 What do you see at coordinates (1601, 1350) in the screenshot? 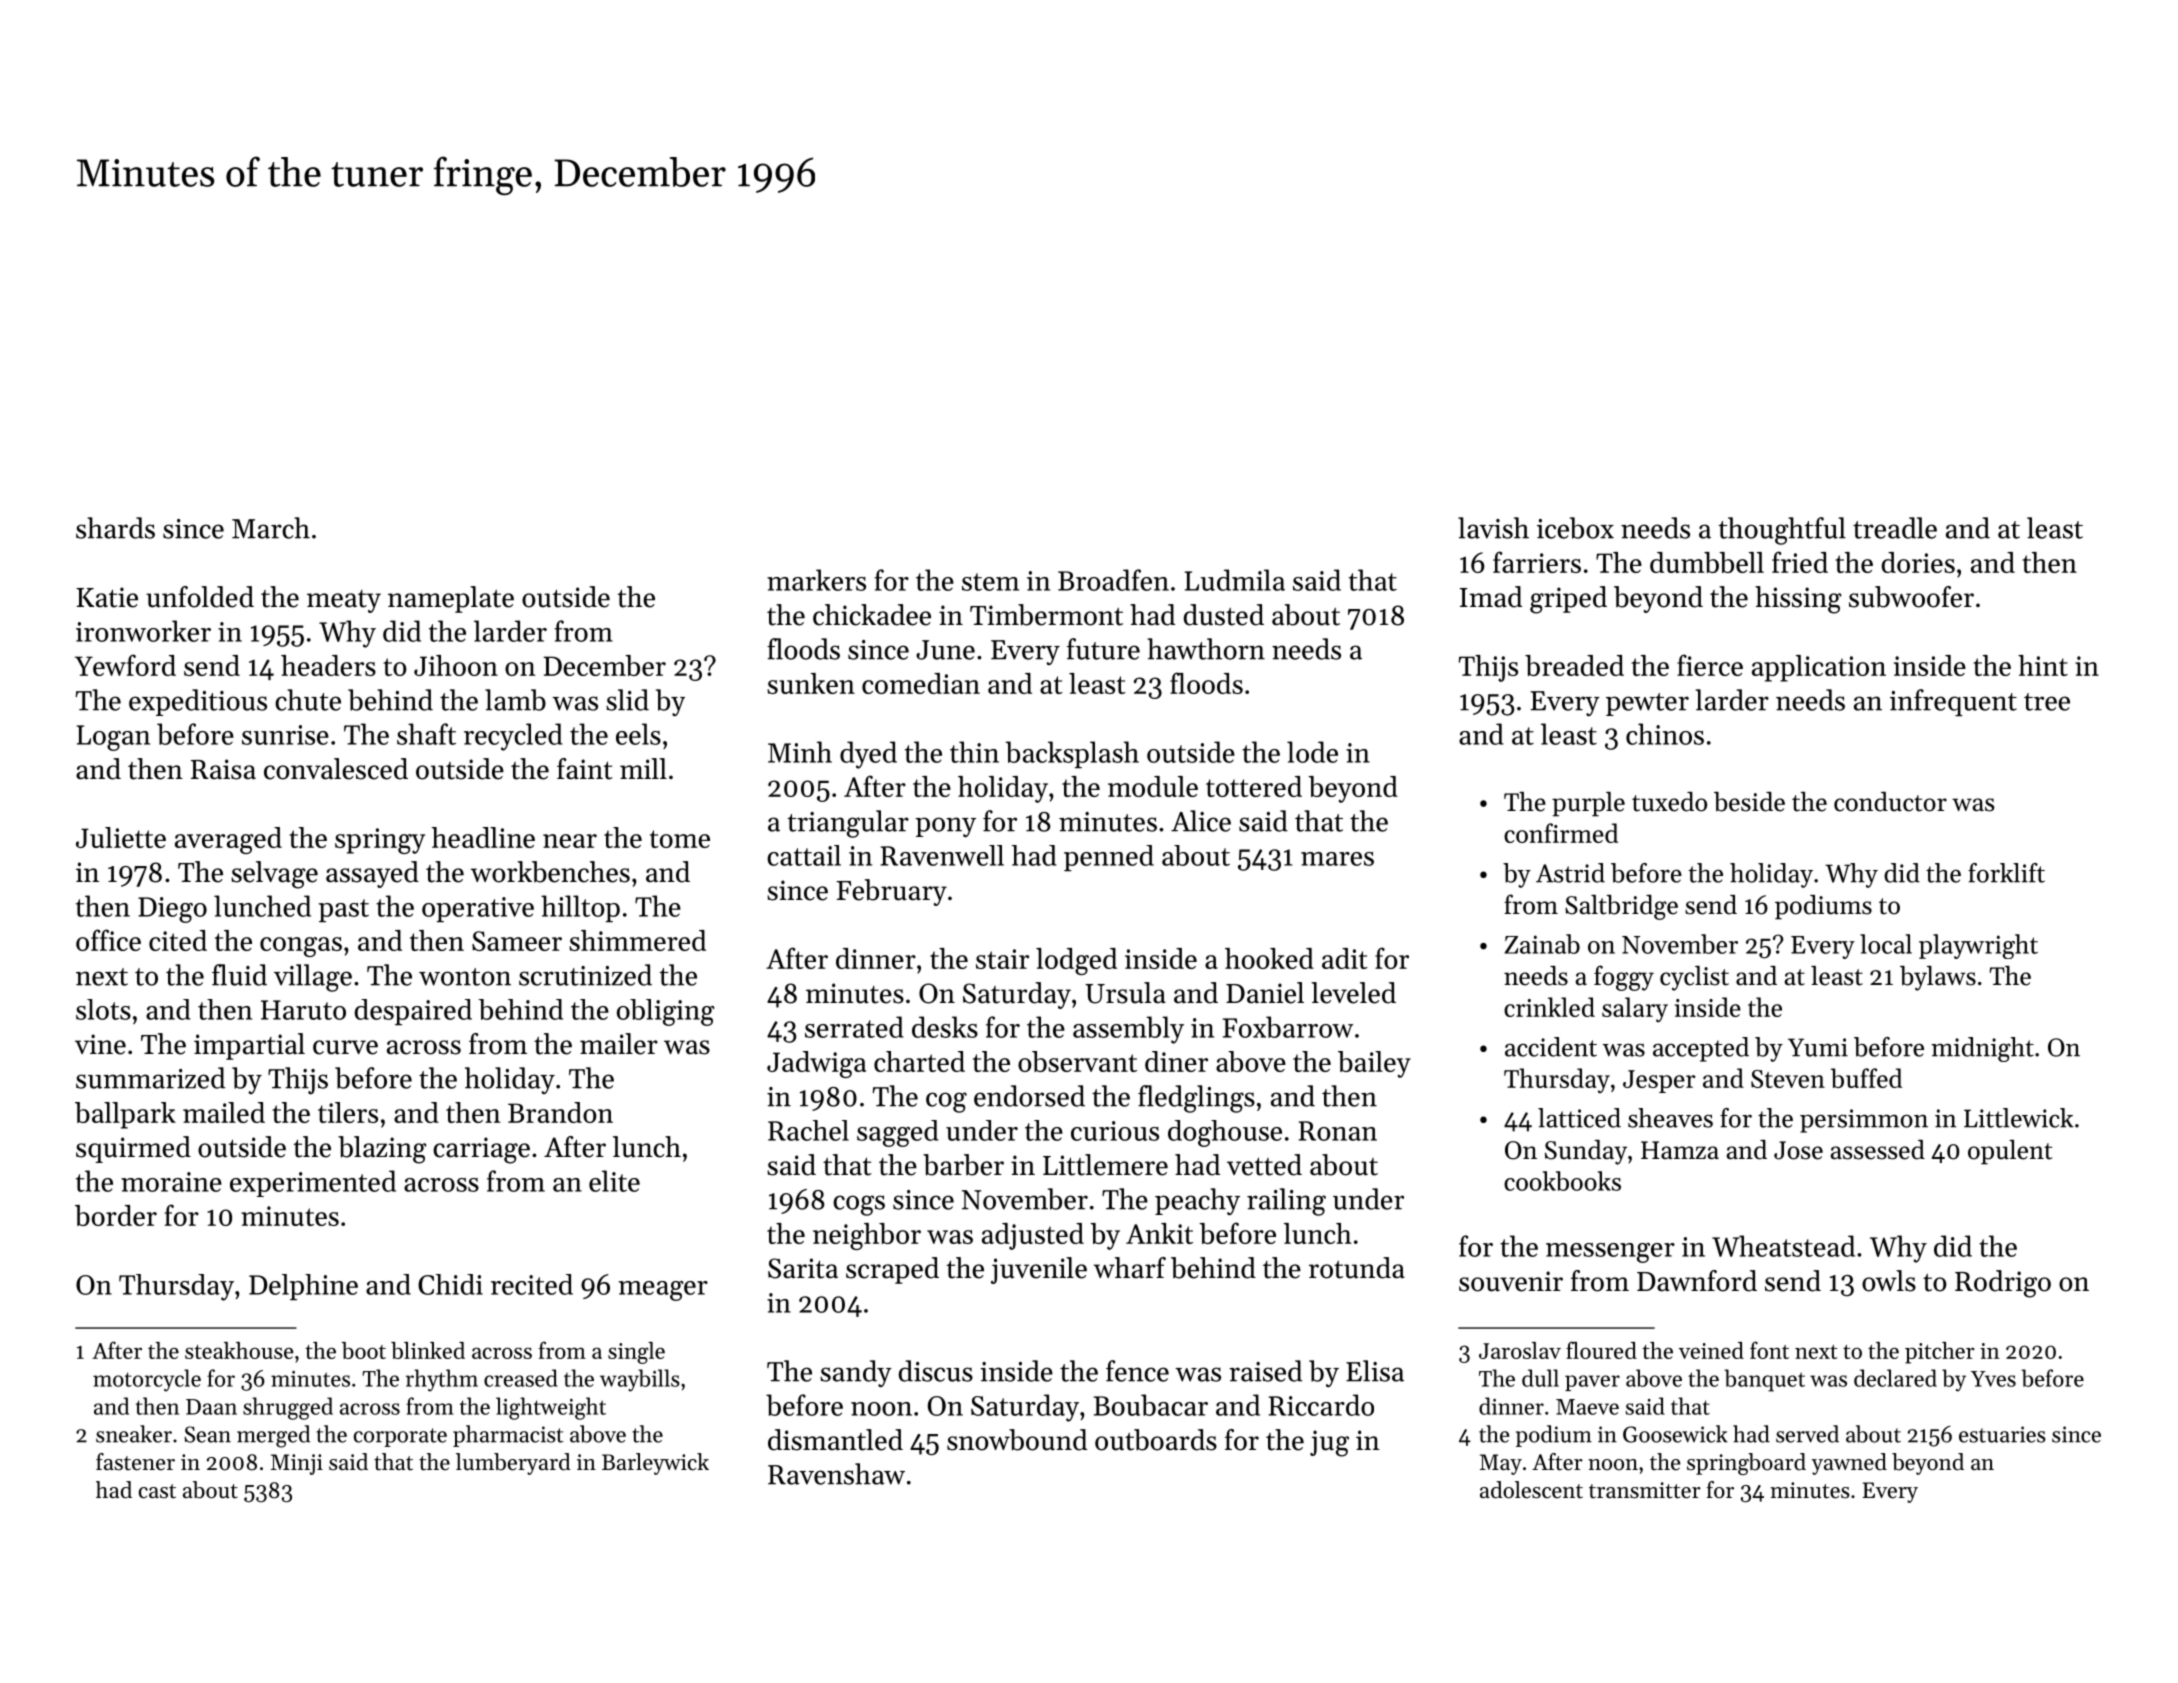
I see `floured` at bounding box center [1601, 1350].
